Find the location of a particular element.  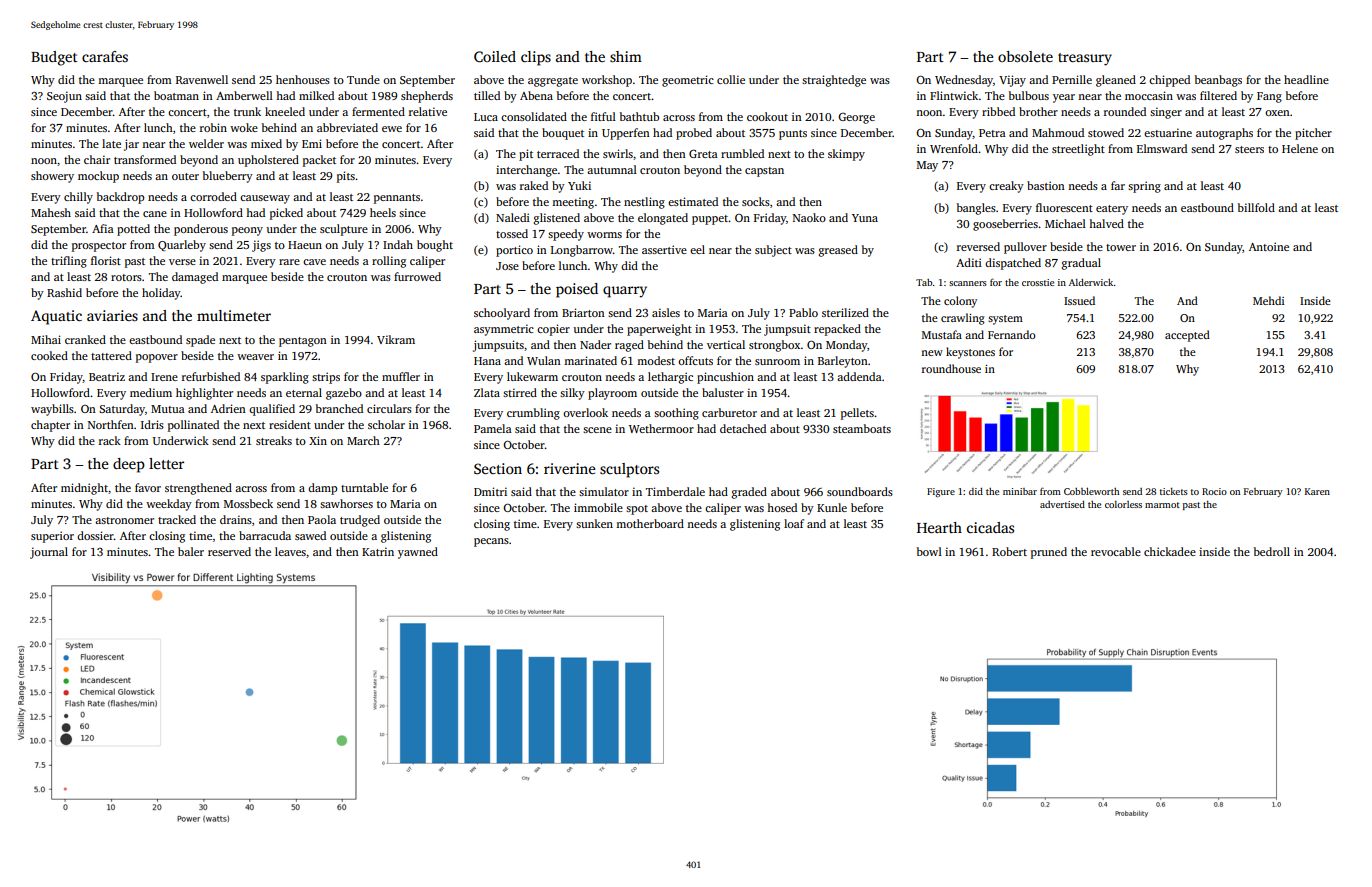

obsolete is located at coordinates (1025, 56).
